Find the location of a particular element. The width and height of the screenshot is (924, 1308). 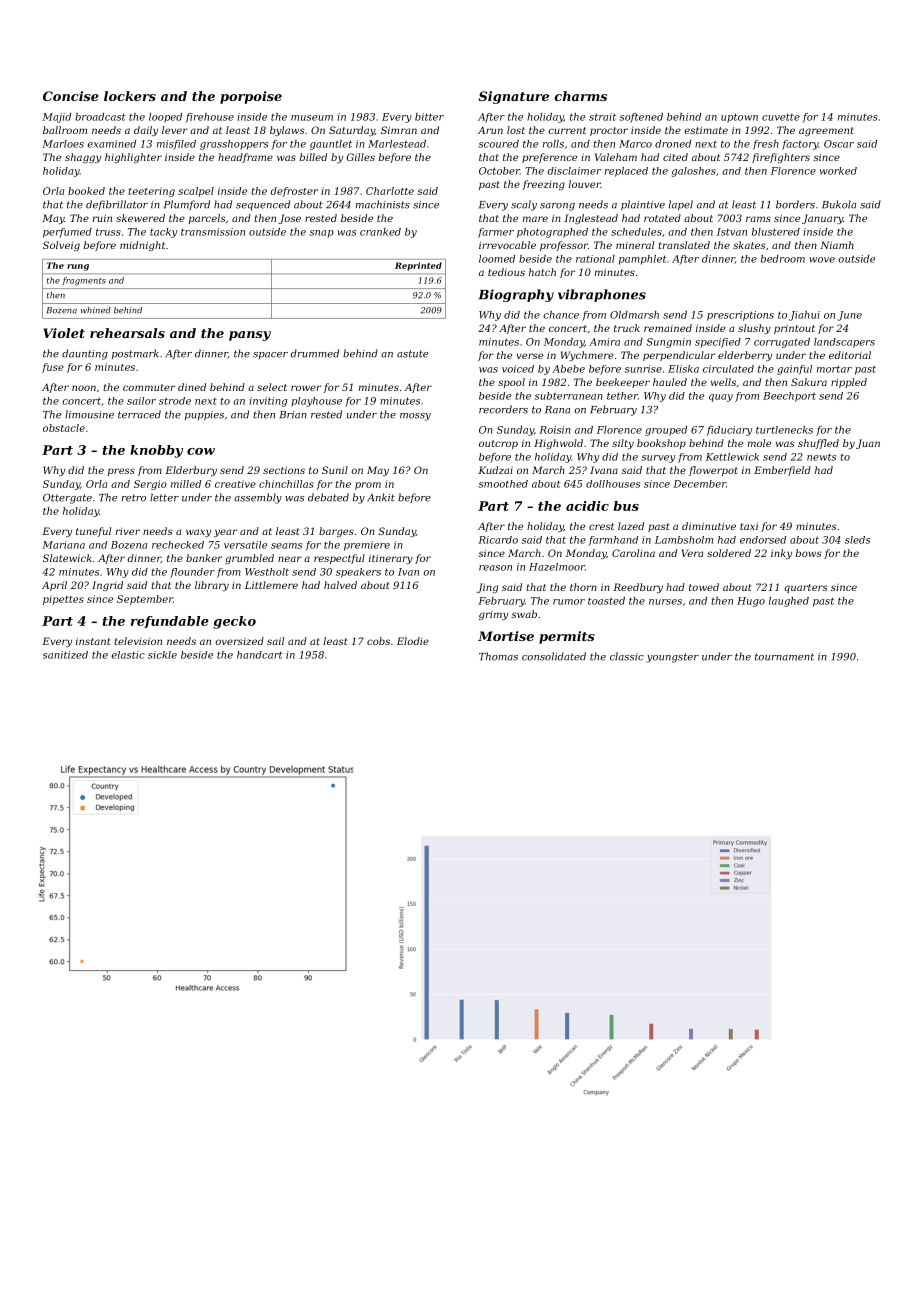

puppies is located at coordinates (204, 416).
